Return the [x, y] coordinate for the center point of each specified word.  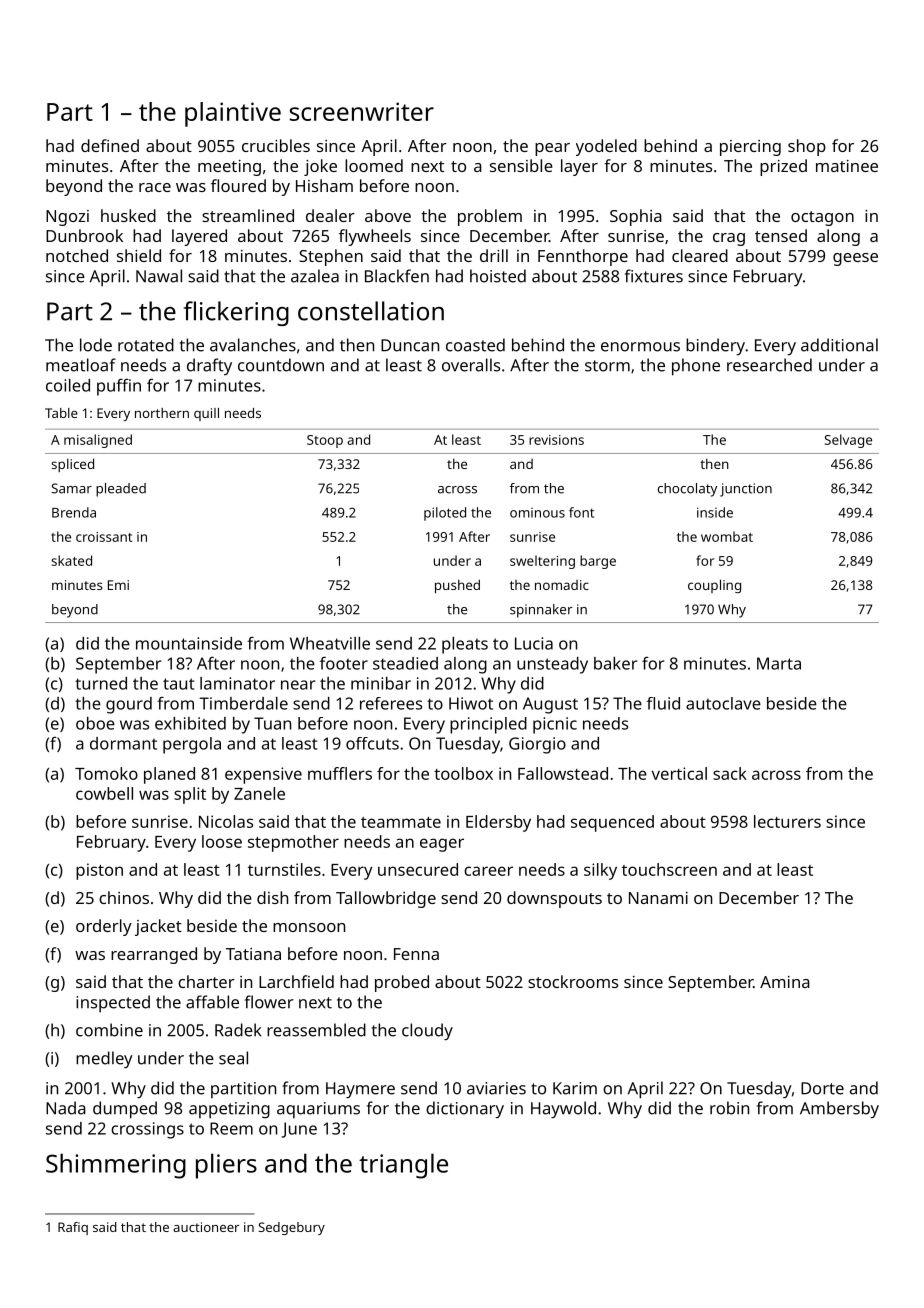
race [155, 187]
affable [212, 1002]
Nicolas [226, 821]
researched [769, 365]
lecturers [787, 821]
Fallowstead [563, 773]
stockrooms [573, 981]
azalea [315, 276]
